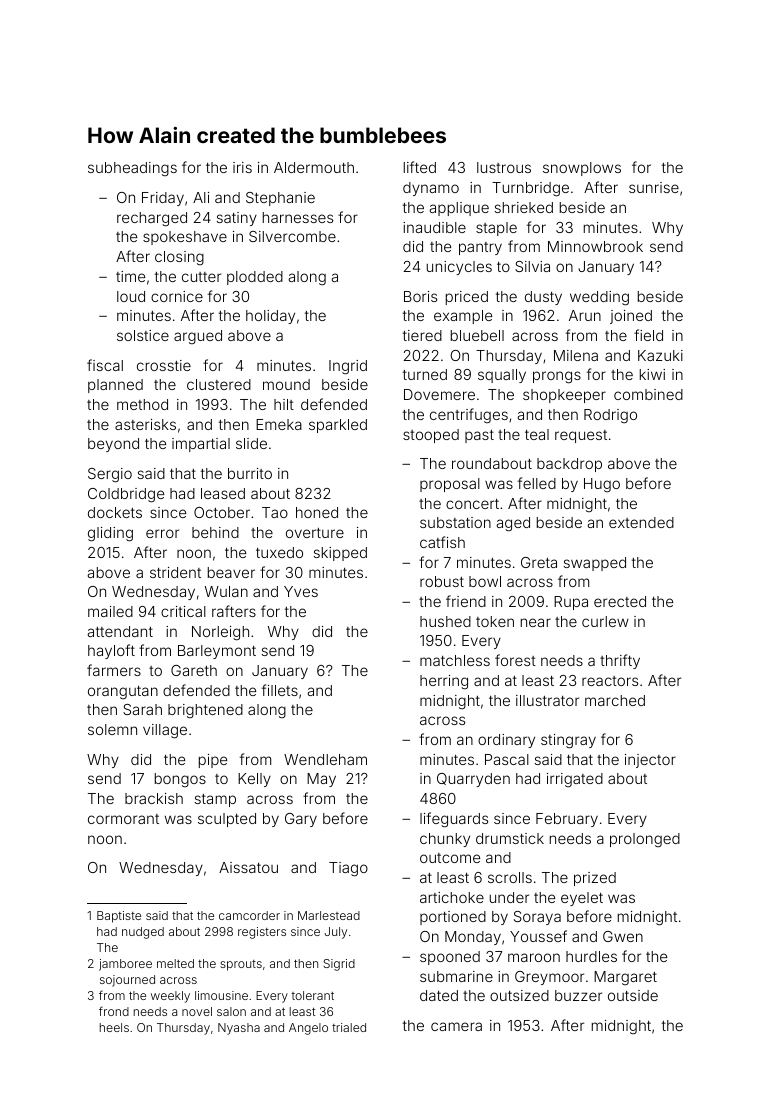 The height and width of the image is (1094, 771). Describe the element at coordinates (506, 741) in the image. I see `ordinary` at that location.
